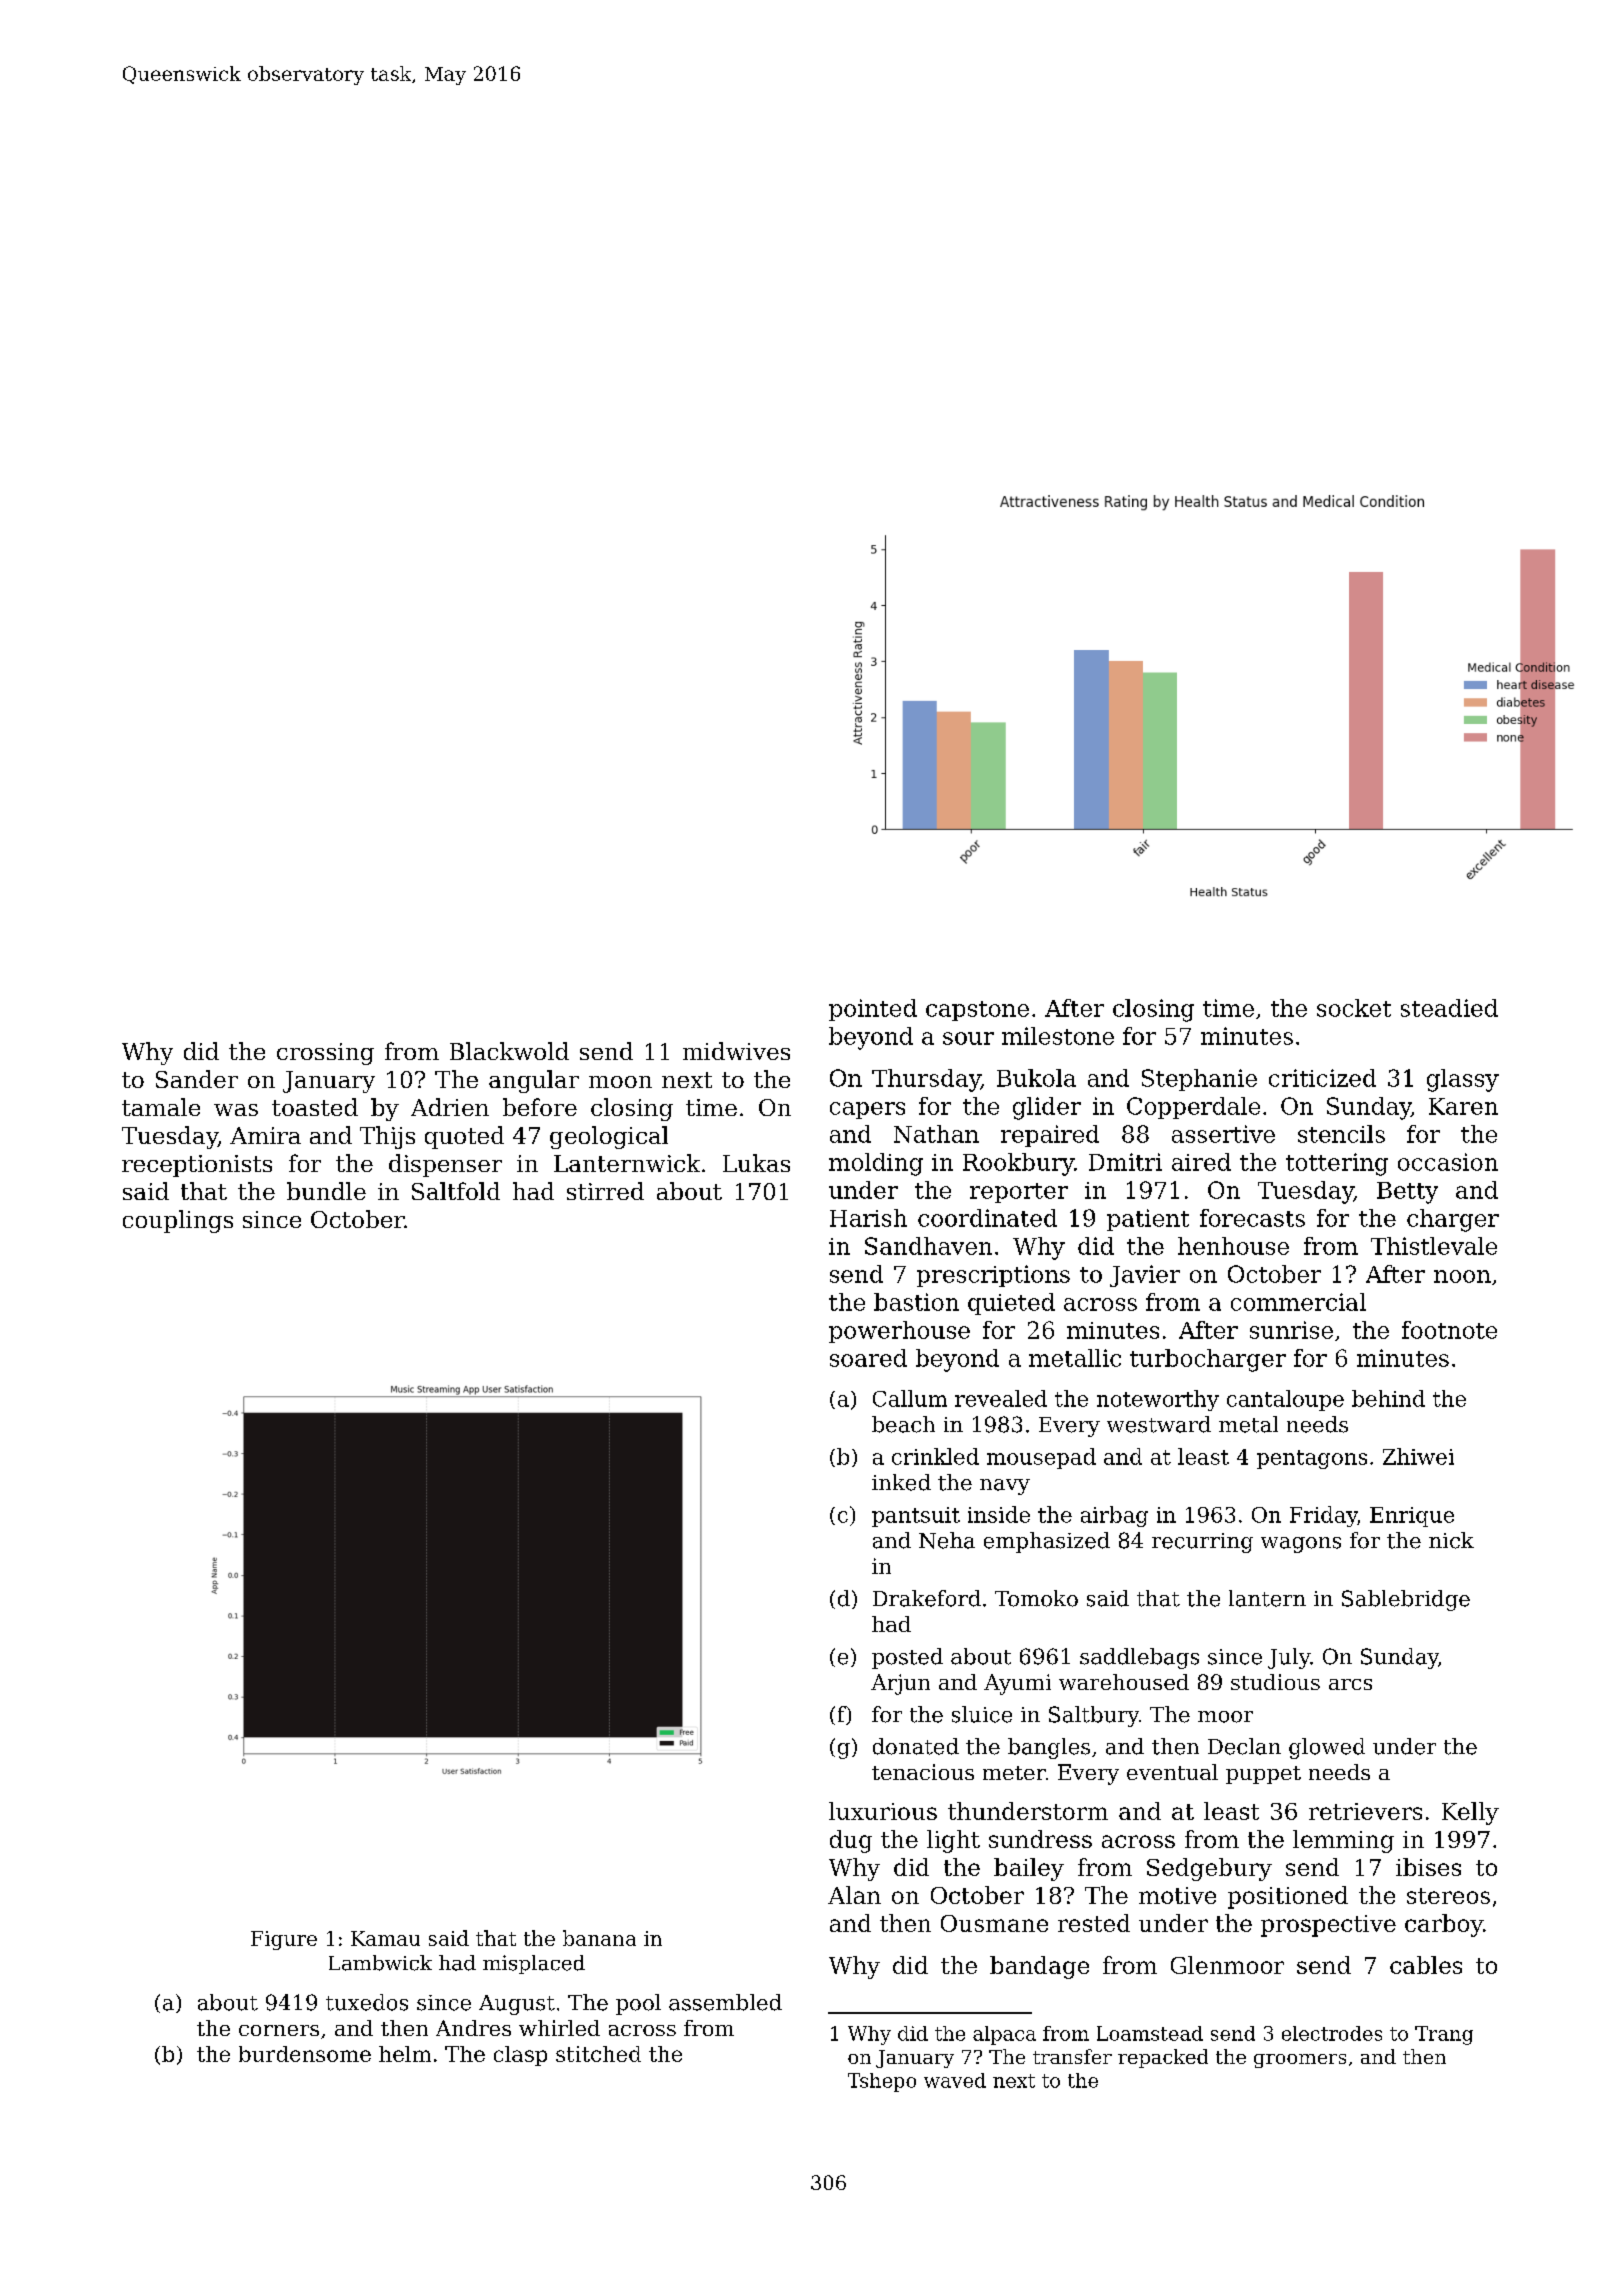  I want to click on steadied, so click(1449, 1008).
